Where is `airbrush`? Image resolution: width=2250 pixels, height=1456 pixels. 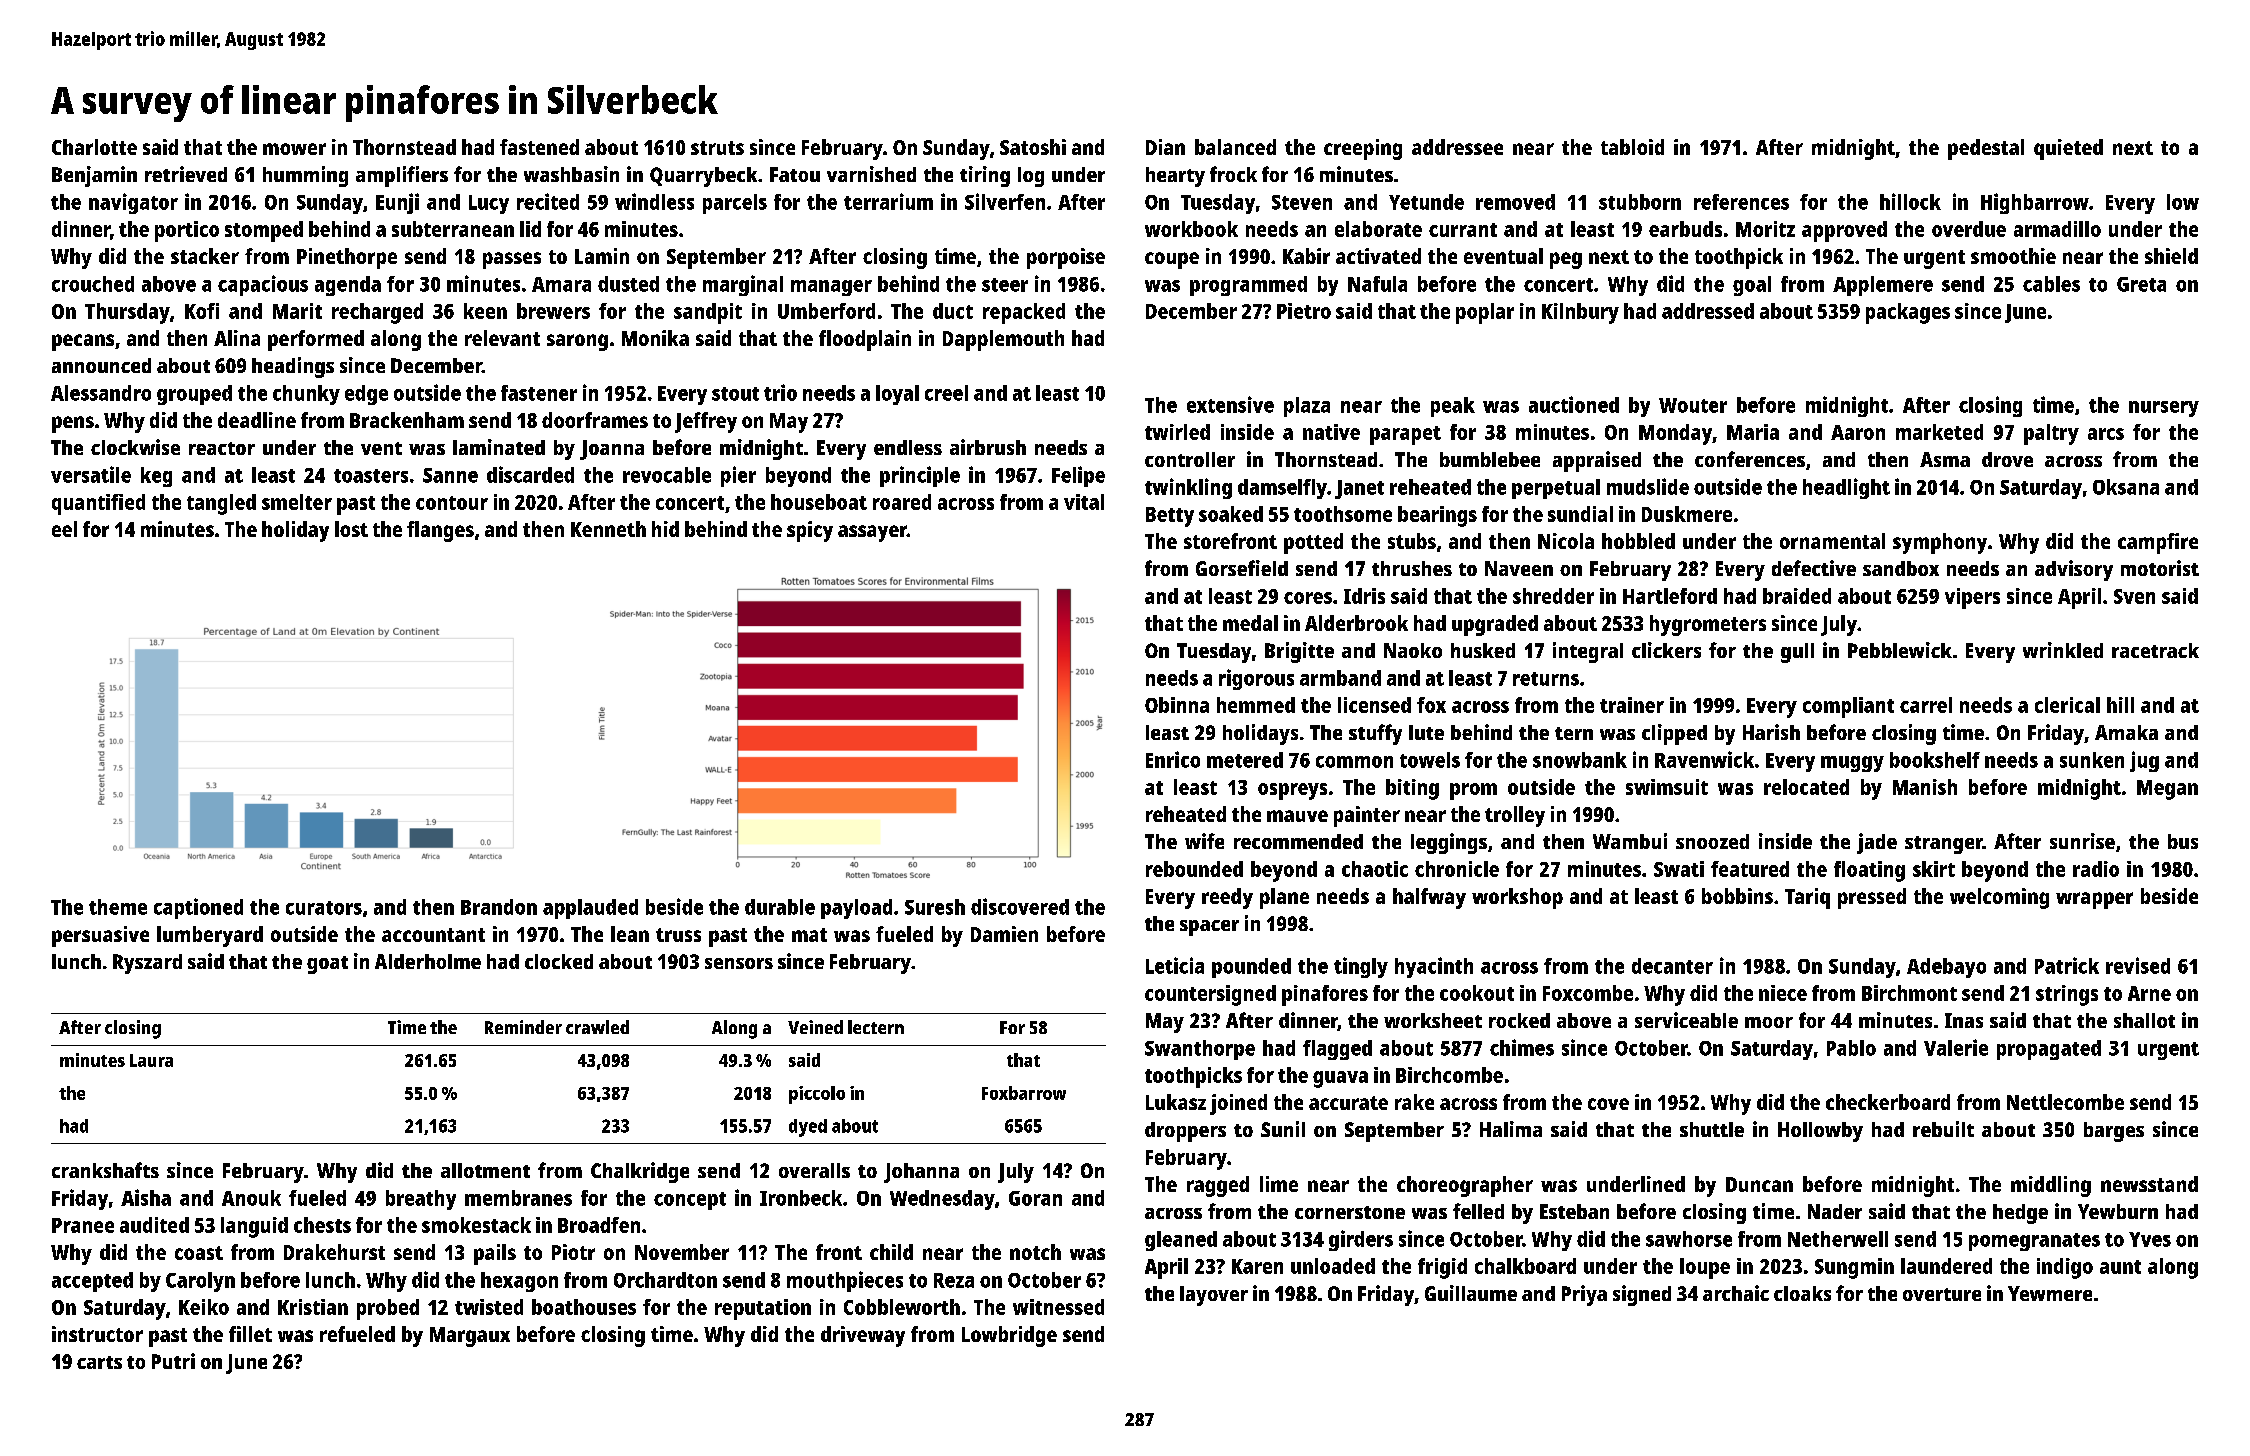 airbrush is located at coordinates (988, 447).
